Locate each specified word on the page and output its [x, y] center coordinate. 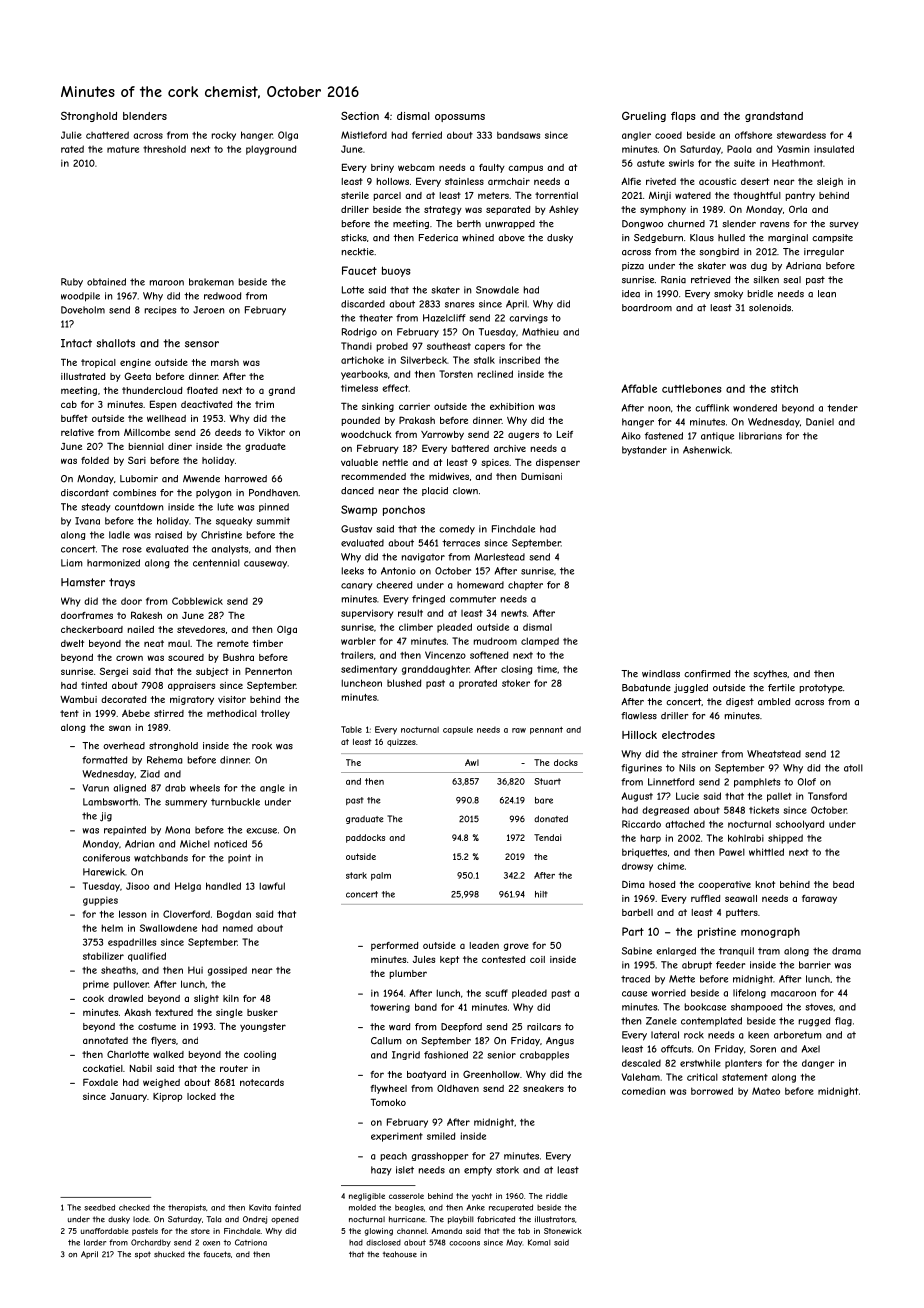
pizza [633, 266]
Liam [72, 563]
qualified [147, 957]
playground [271, 150]
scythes [770, 674]
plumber [408, 974]
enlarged [676, 951]
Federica [438, 238]
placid [435, 491]
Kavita [260, 1207]
